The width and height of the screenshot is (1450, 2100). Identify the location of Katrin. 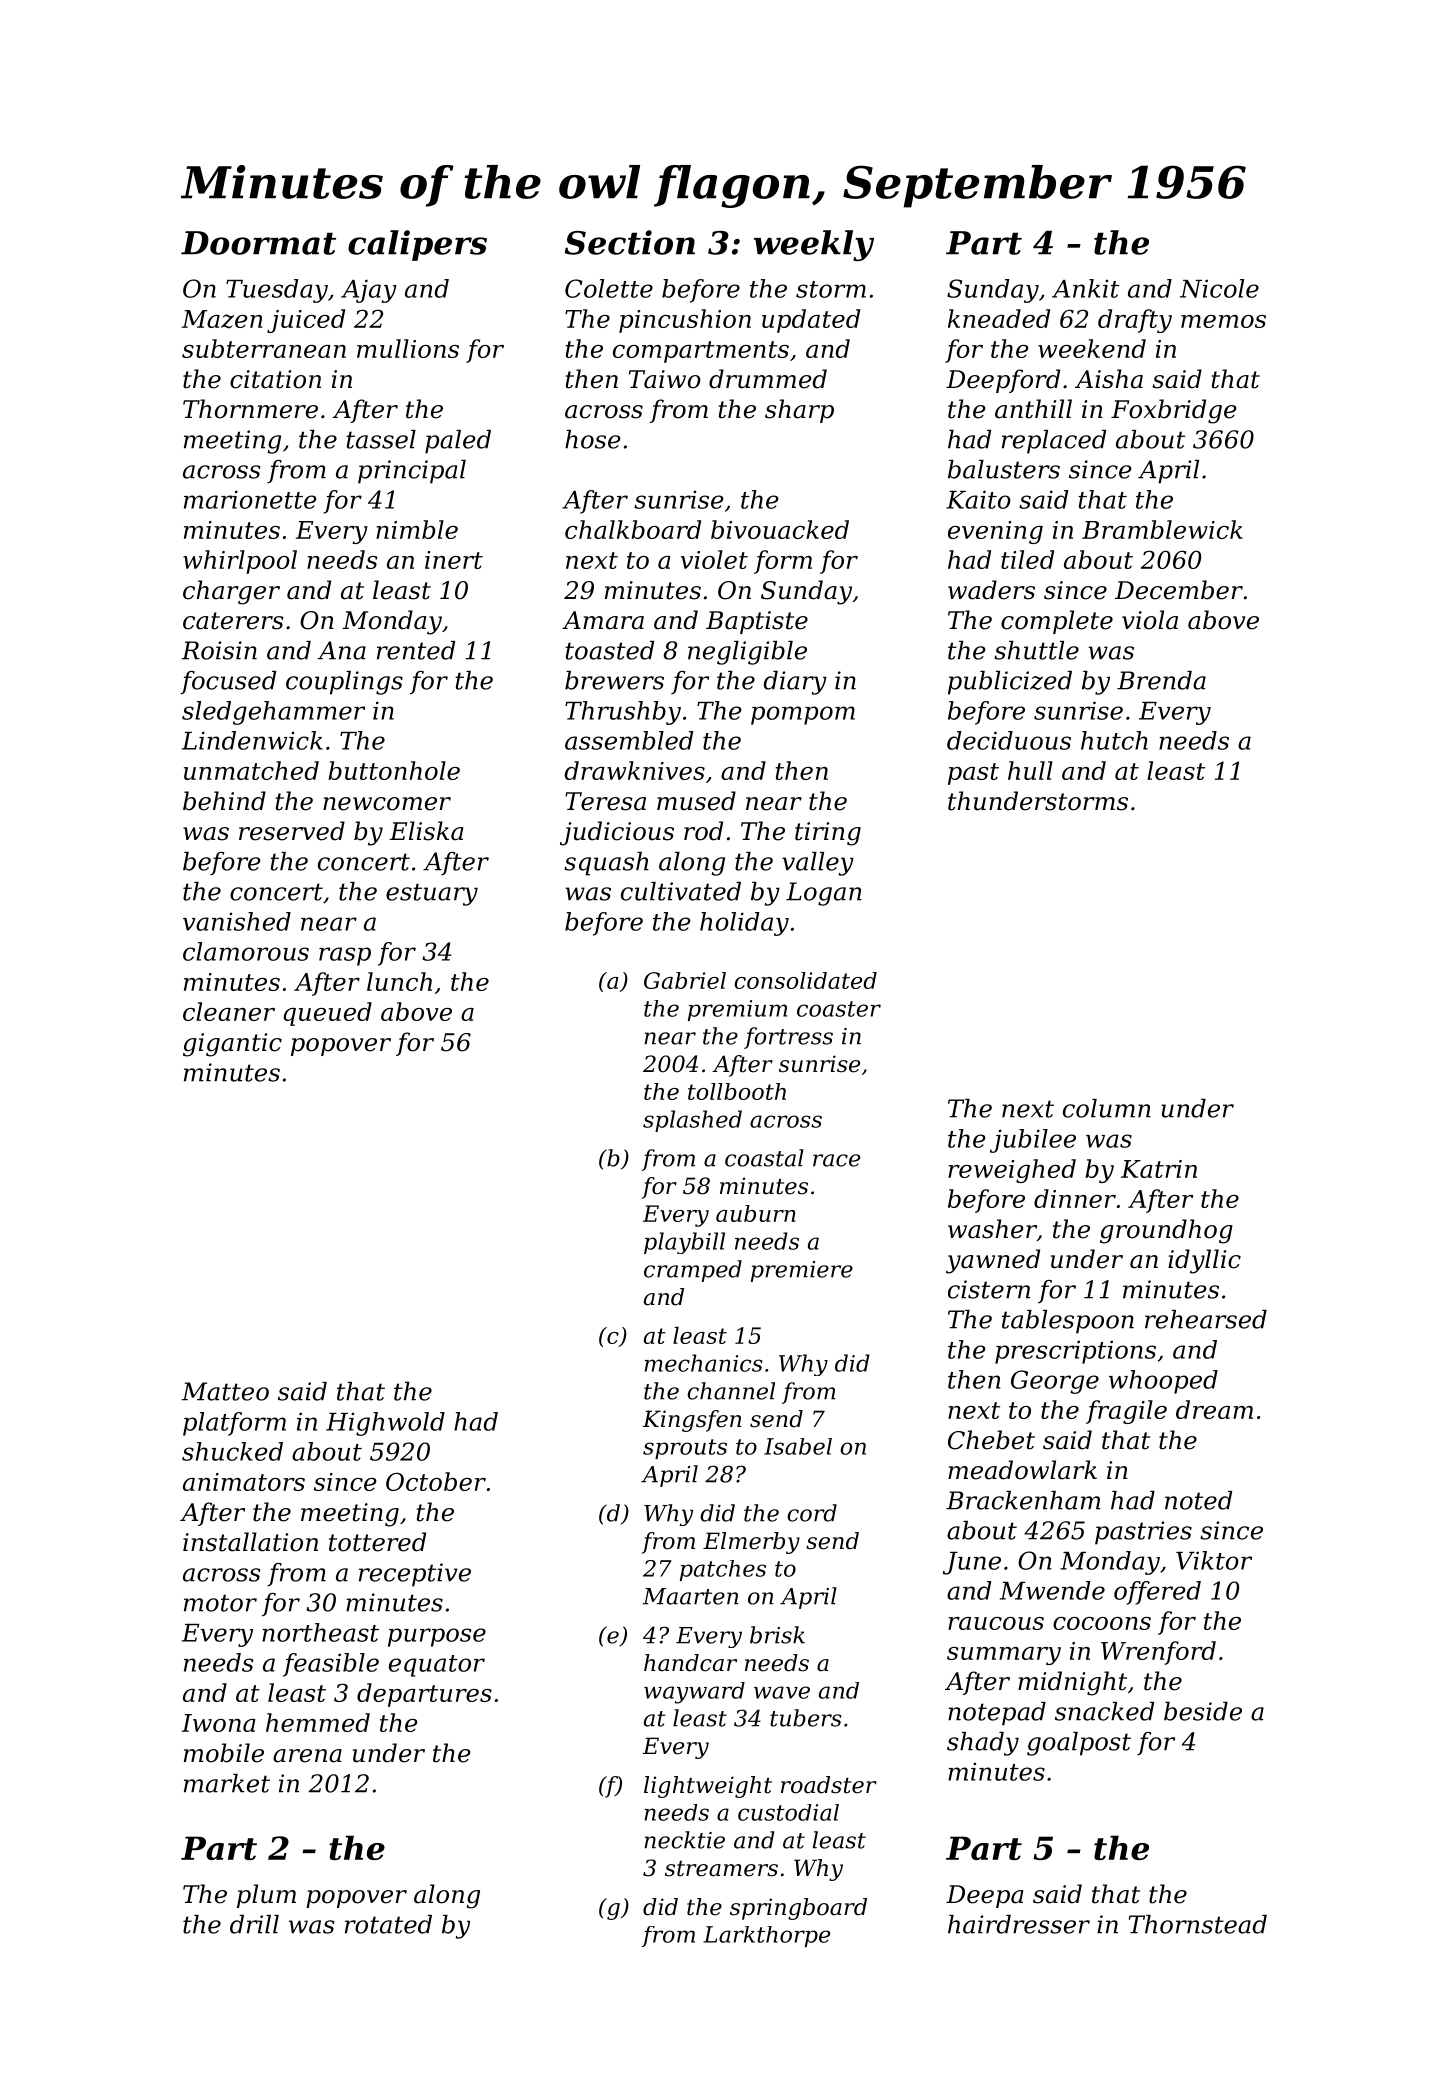
(1159, 1169).
